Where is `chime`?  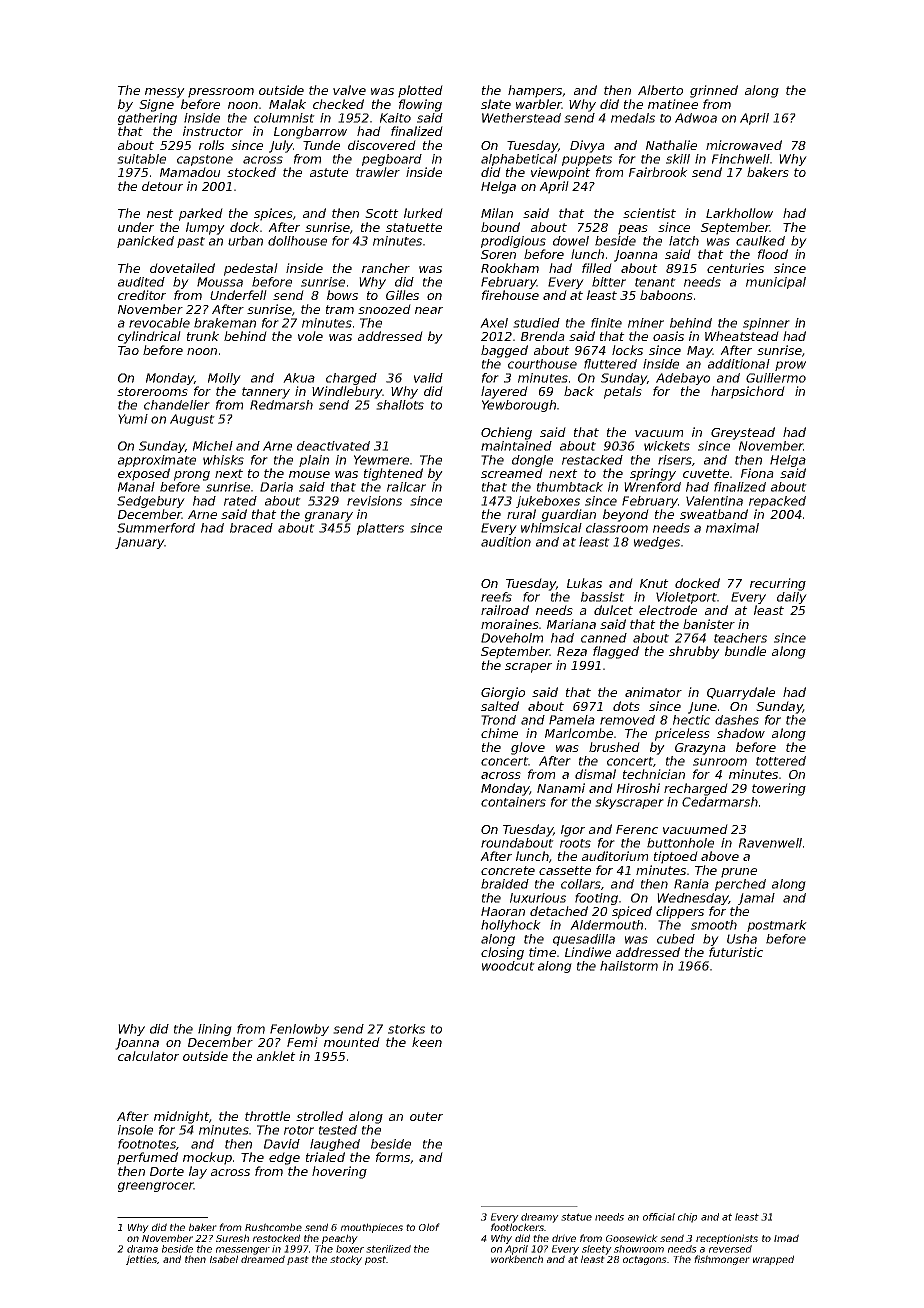 chime is located at coordinates (499, 733).
